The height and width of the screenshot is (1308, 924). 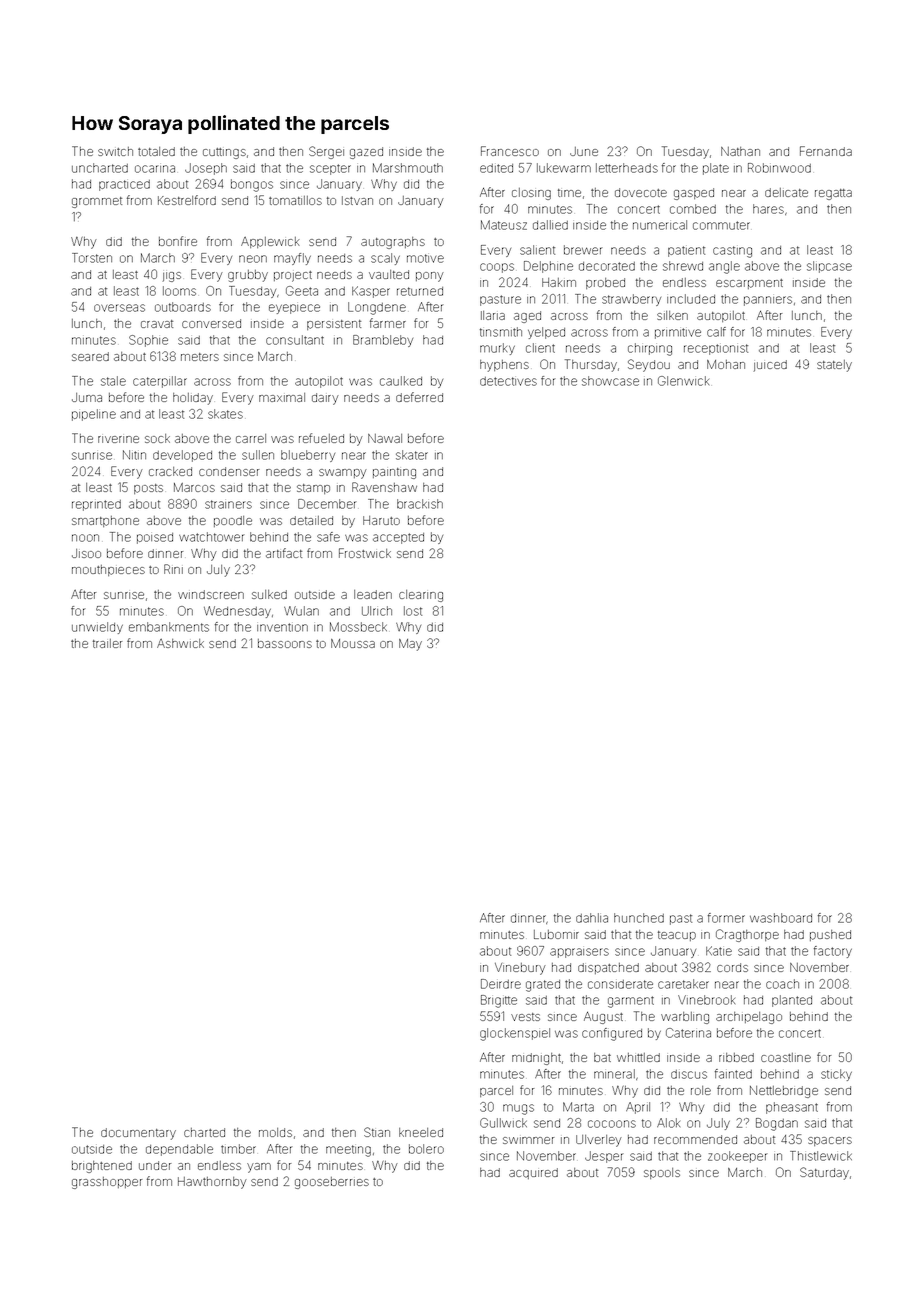 What do you see at coordinates (413, 611) in the screenshot?
I see `lost` at bounding box center [413, 611].
